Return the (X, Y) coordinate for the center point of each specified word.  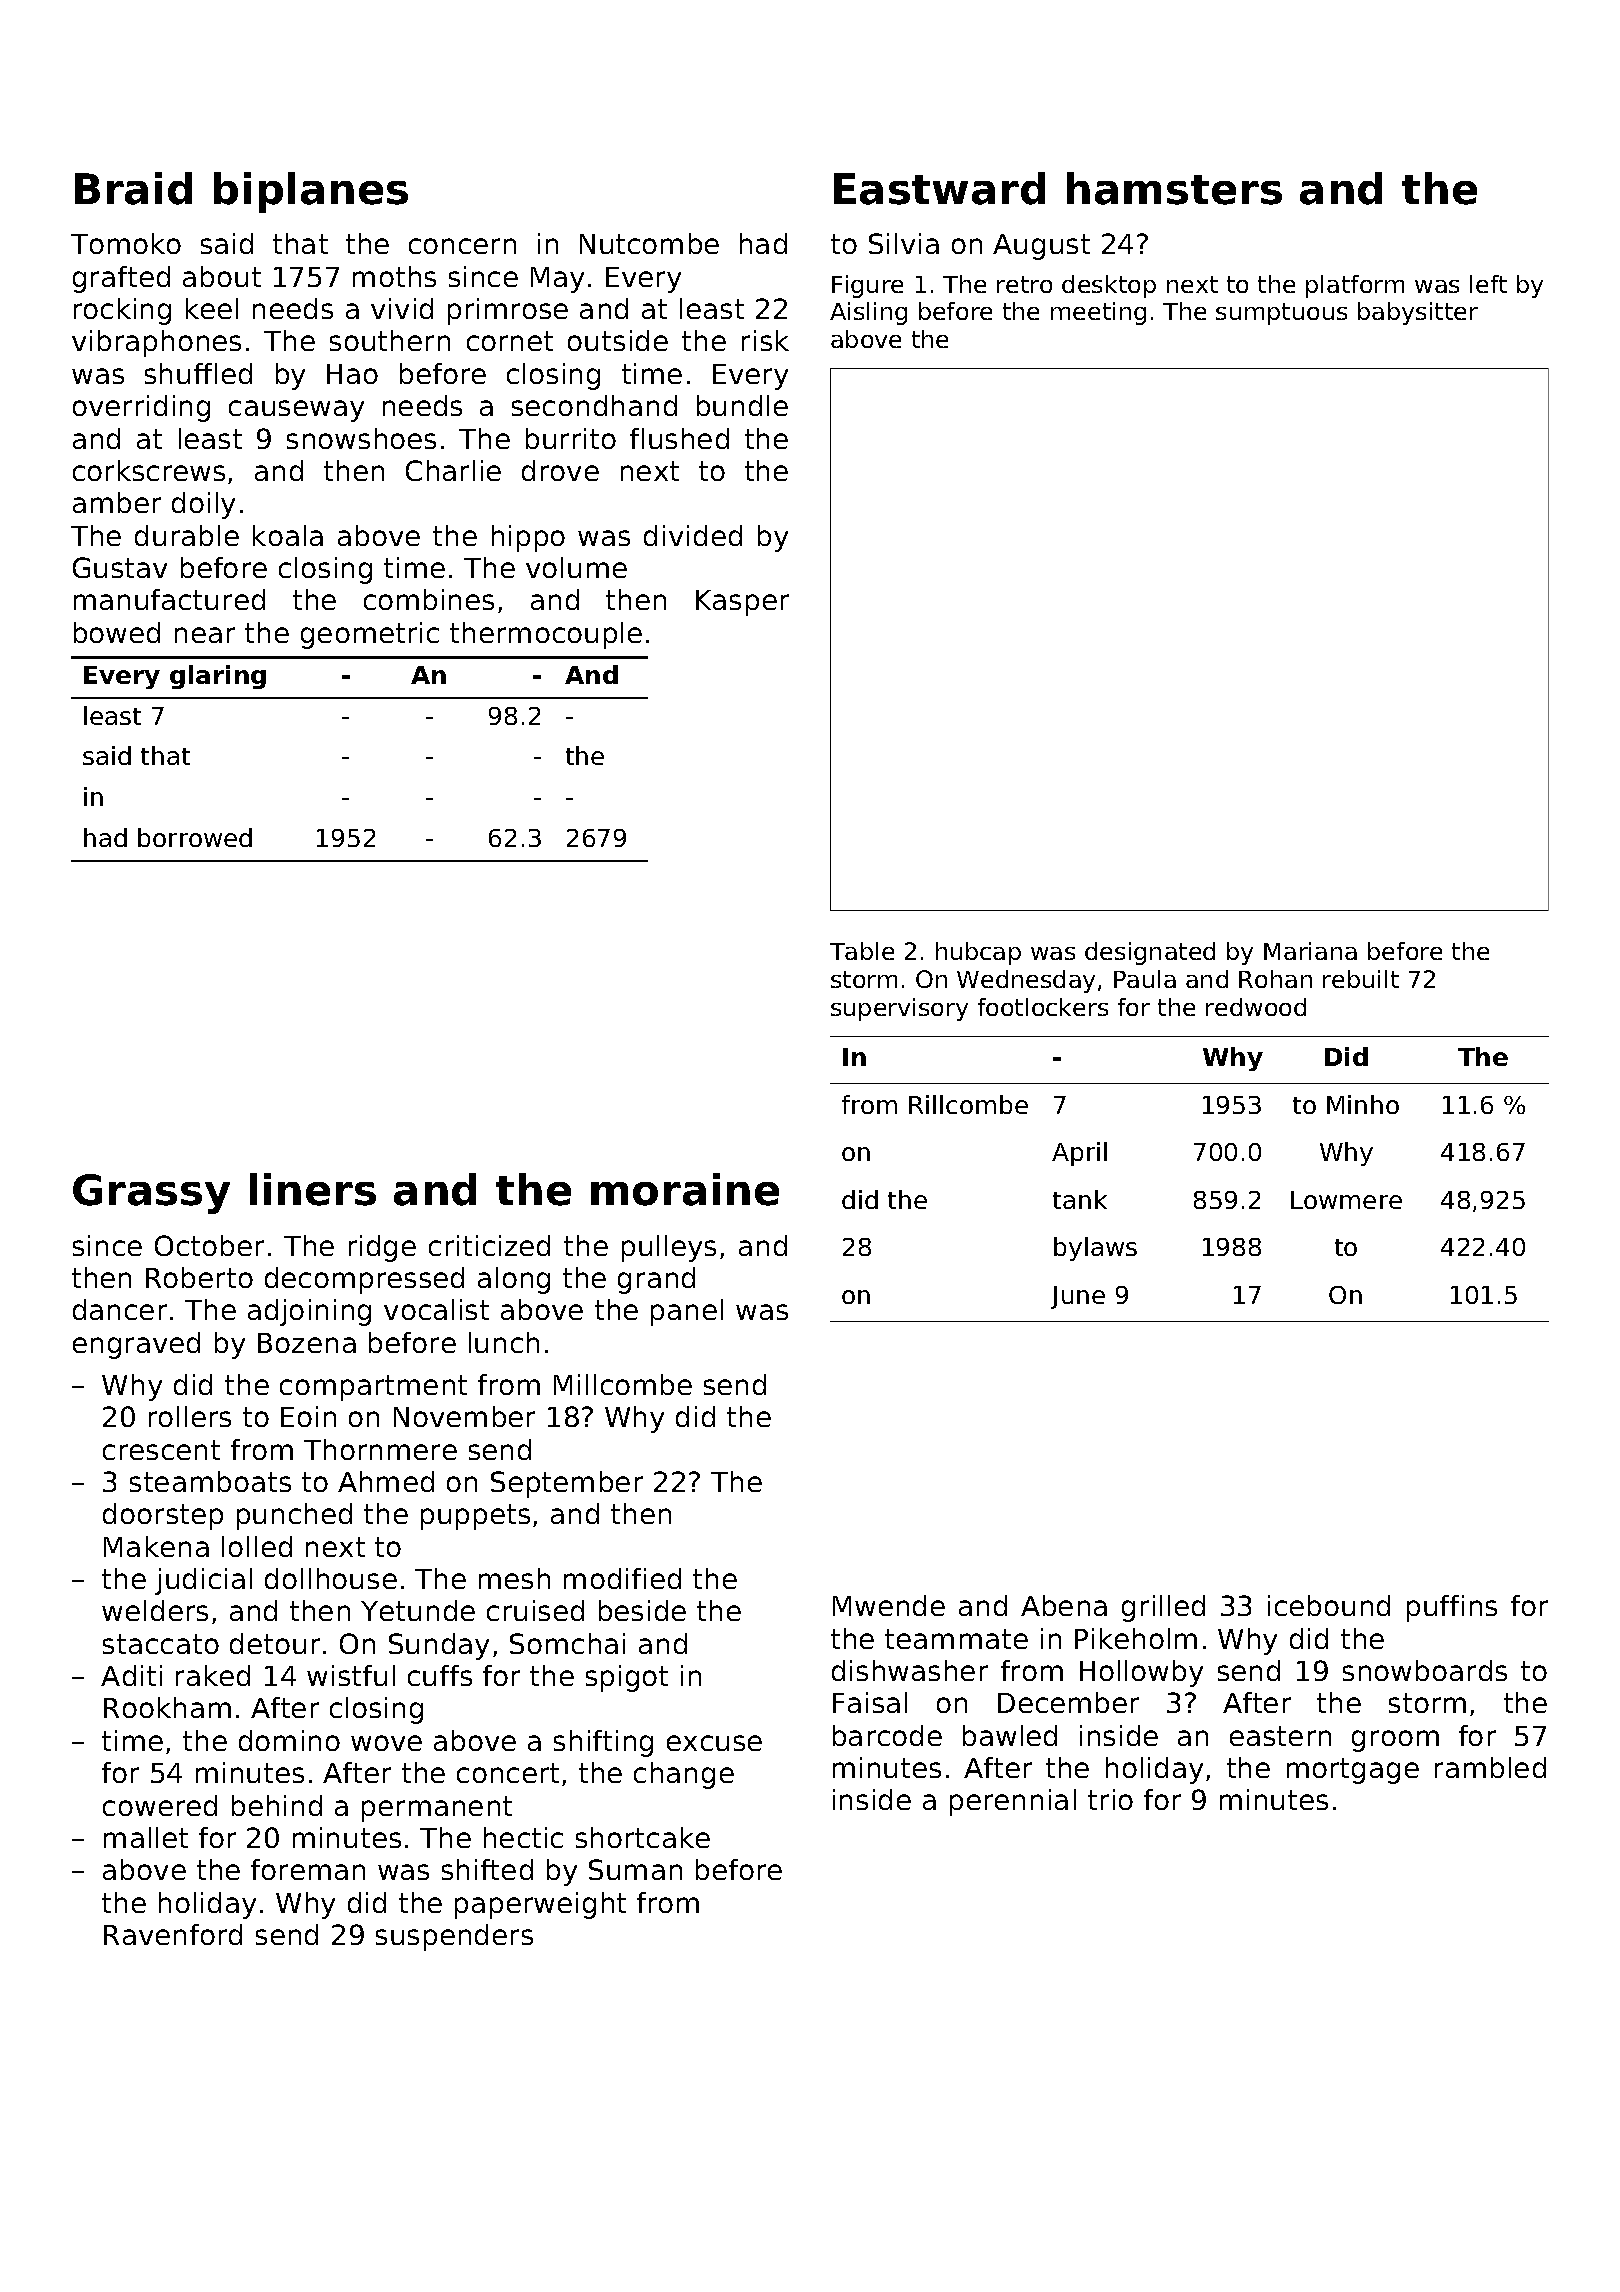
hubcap (978, 953)
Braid (133, 188)
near (205, 635)
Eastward (939, 188)
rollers (190, 1416)
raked (213, 1675)
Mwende (889, 1605)
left (1488, 284)
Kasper (742, 603)
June (1078, 1297)
